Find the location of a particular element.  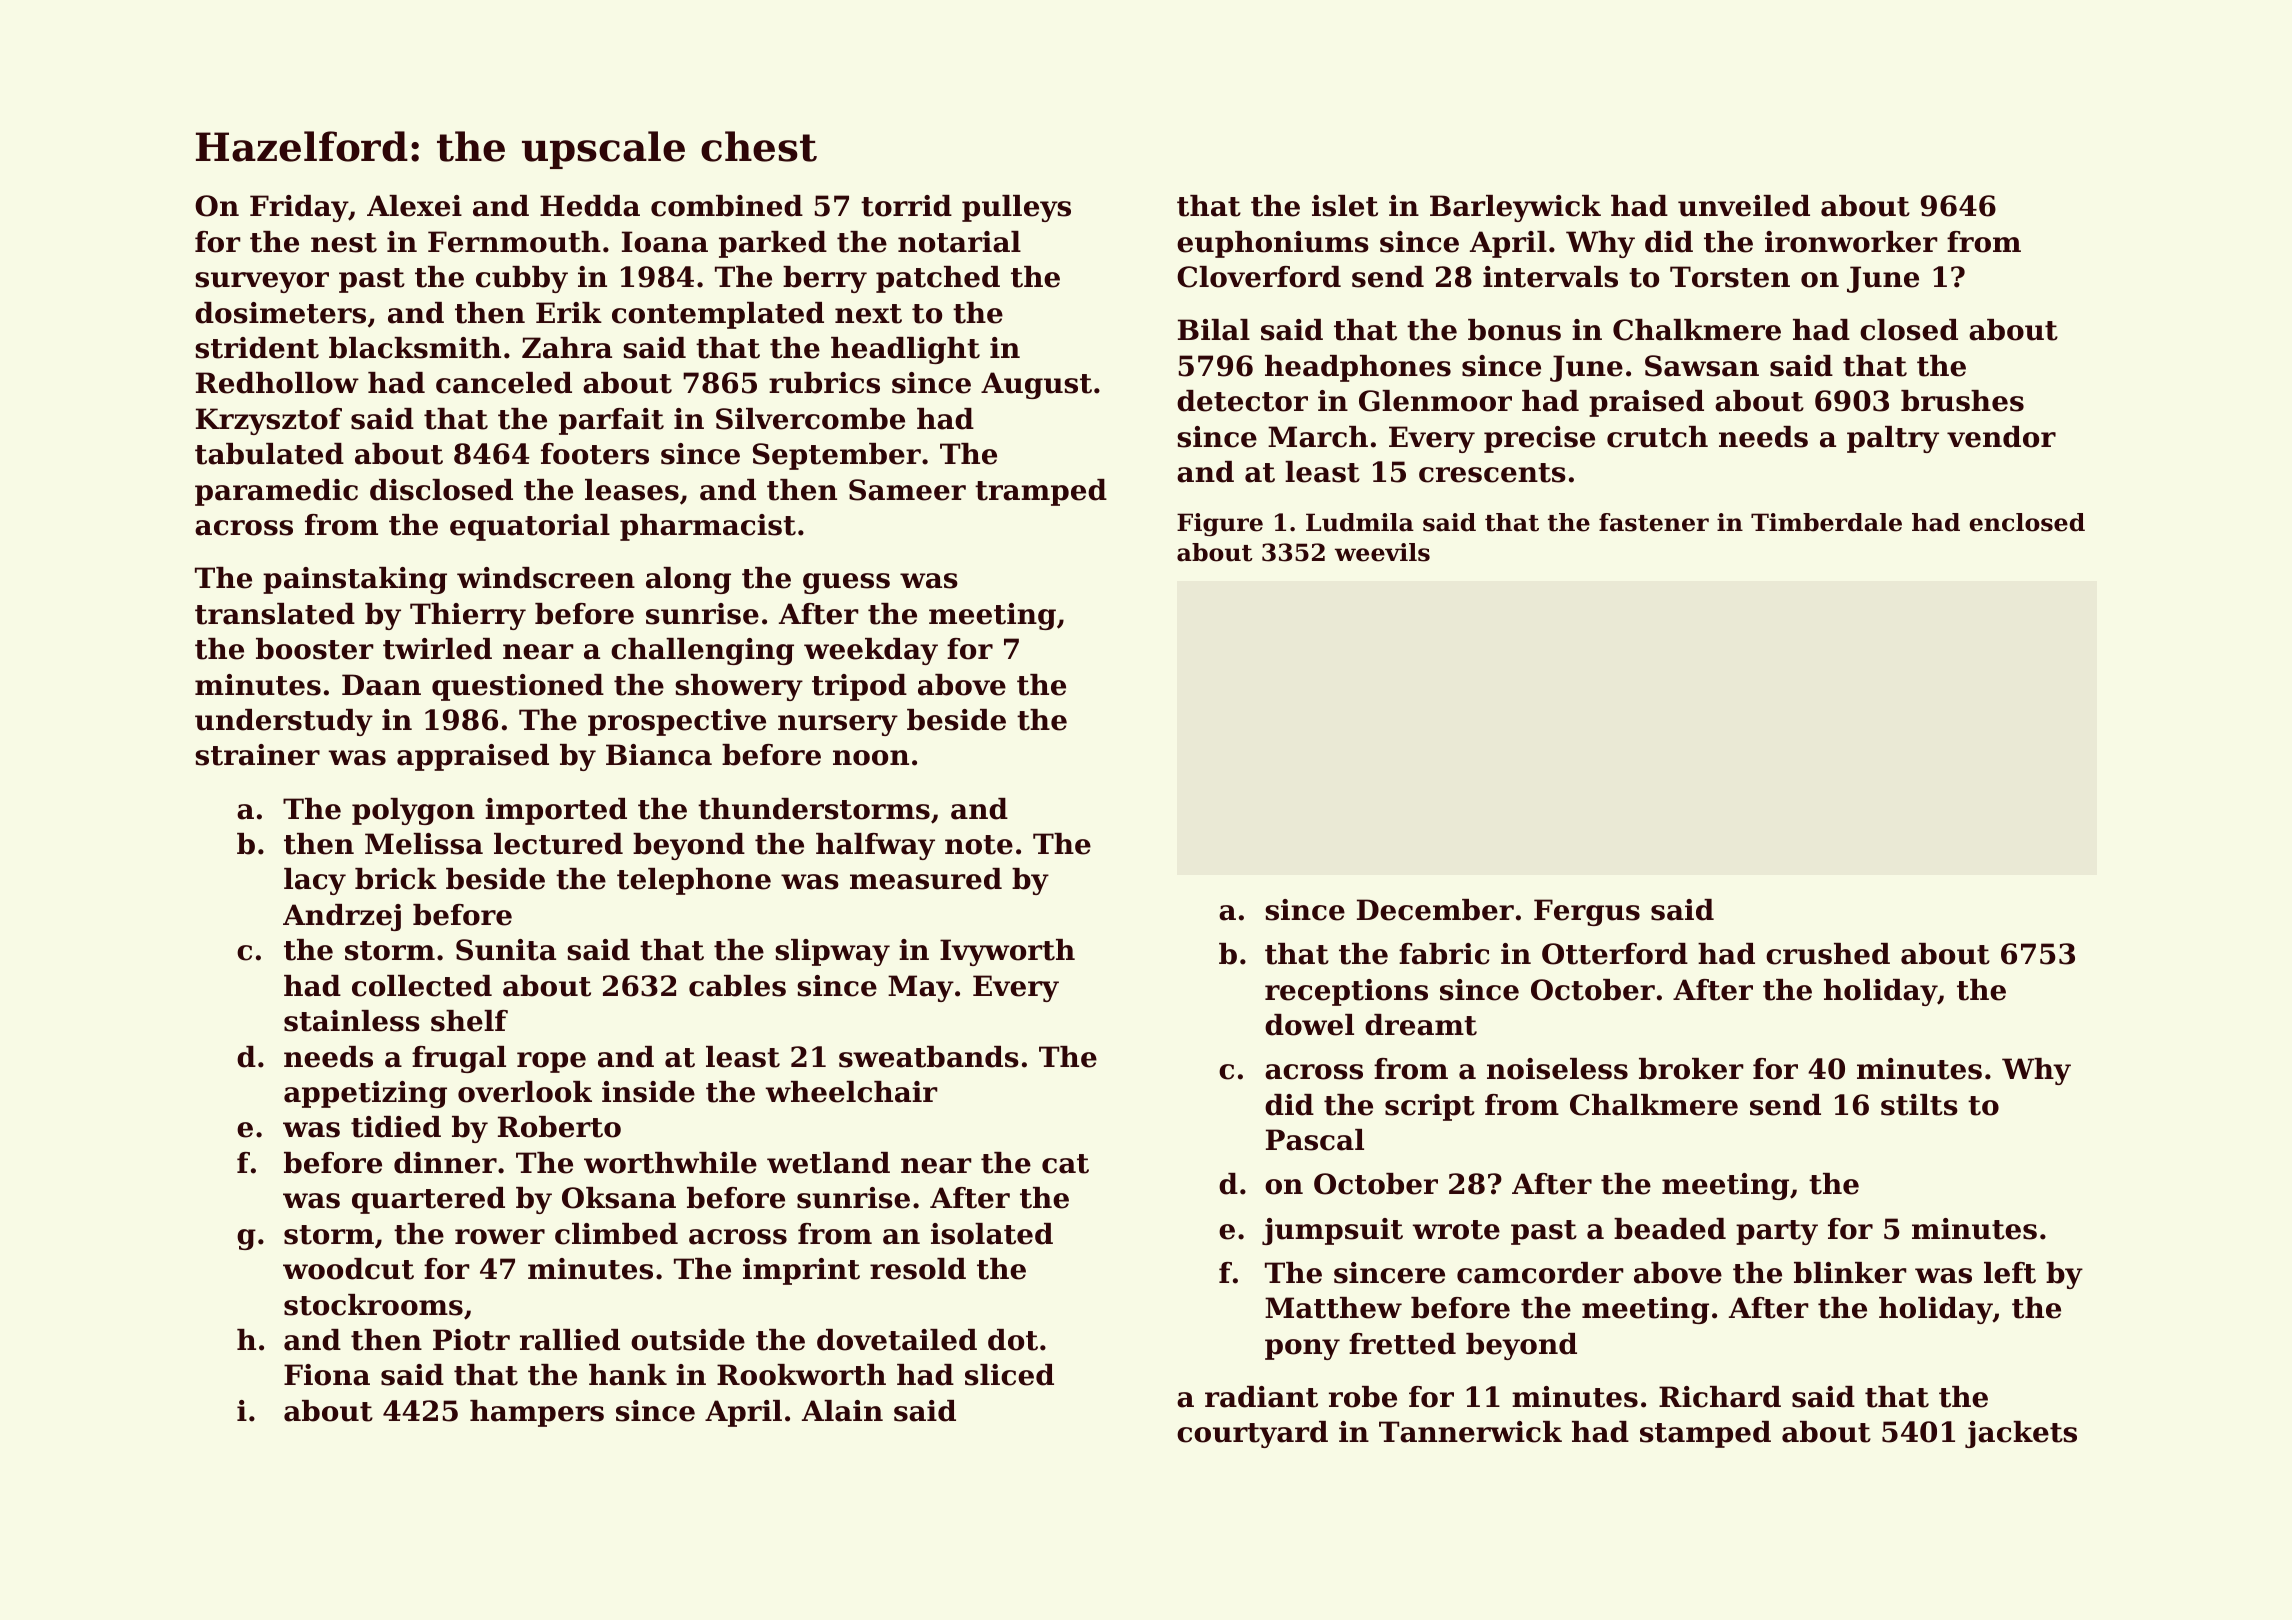

noon is located at coordinates (871, 758).
